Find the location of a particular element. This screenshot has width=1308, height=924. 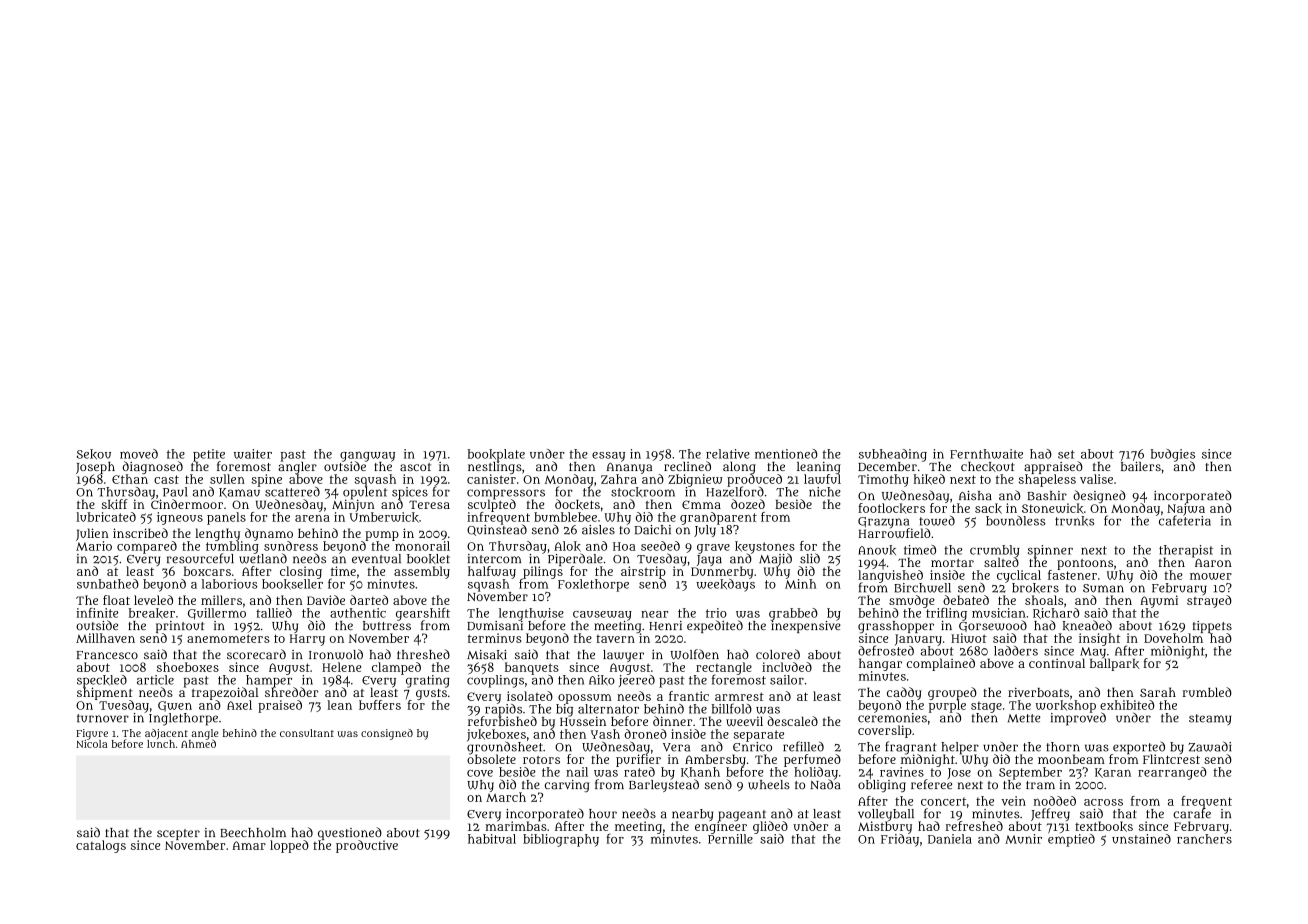

scattered is located at coordinates (292, 492).
